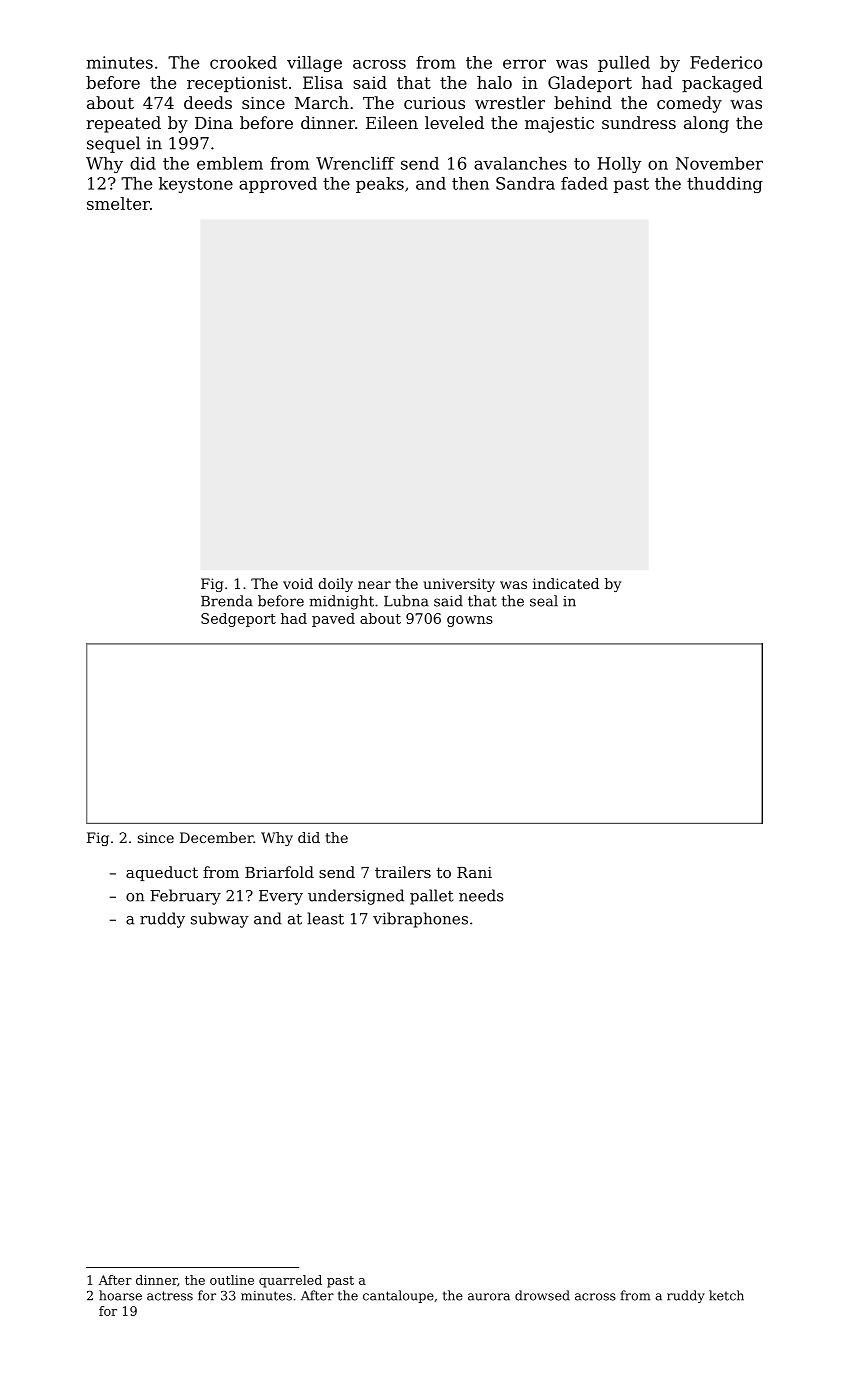 This document has height=1400, width=849. Describe the element at coordinates (214, 123) in the document. I see `Dina` at that location.
